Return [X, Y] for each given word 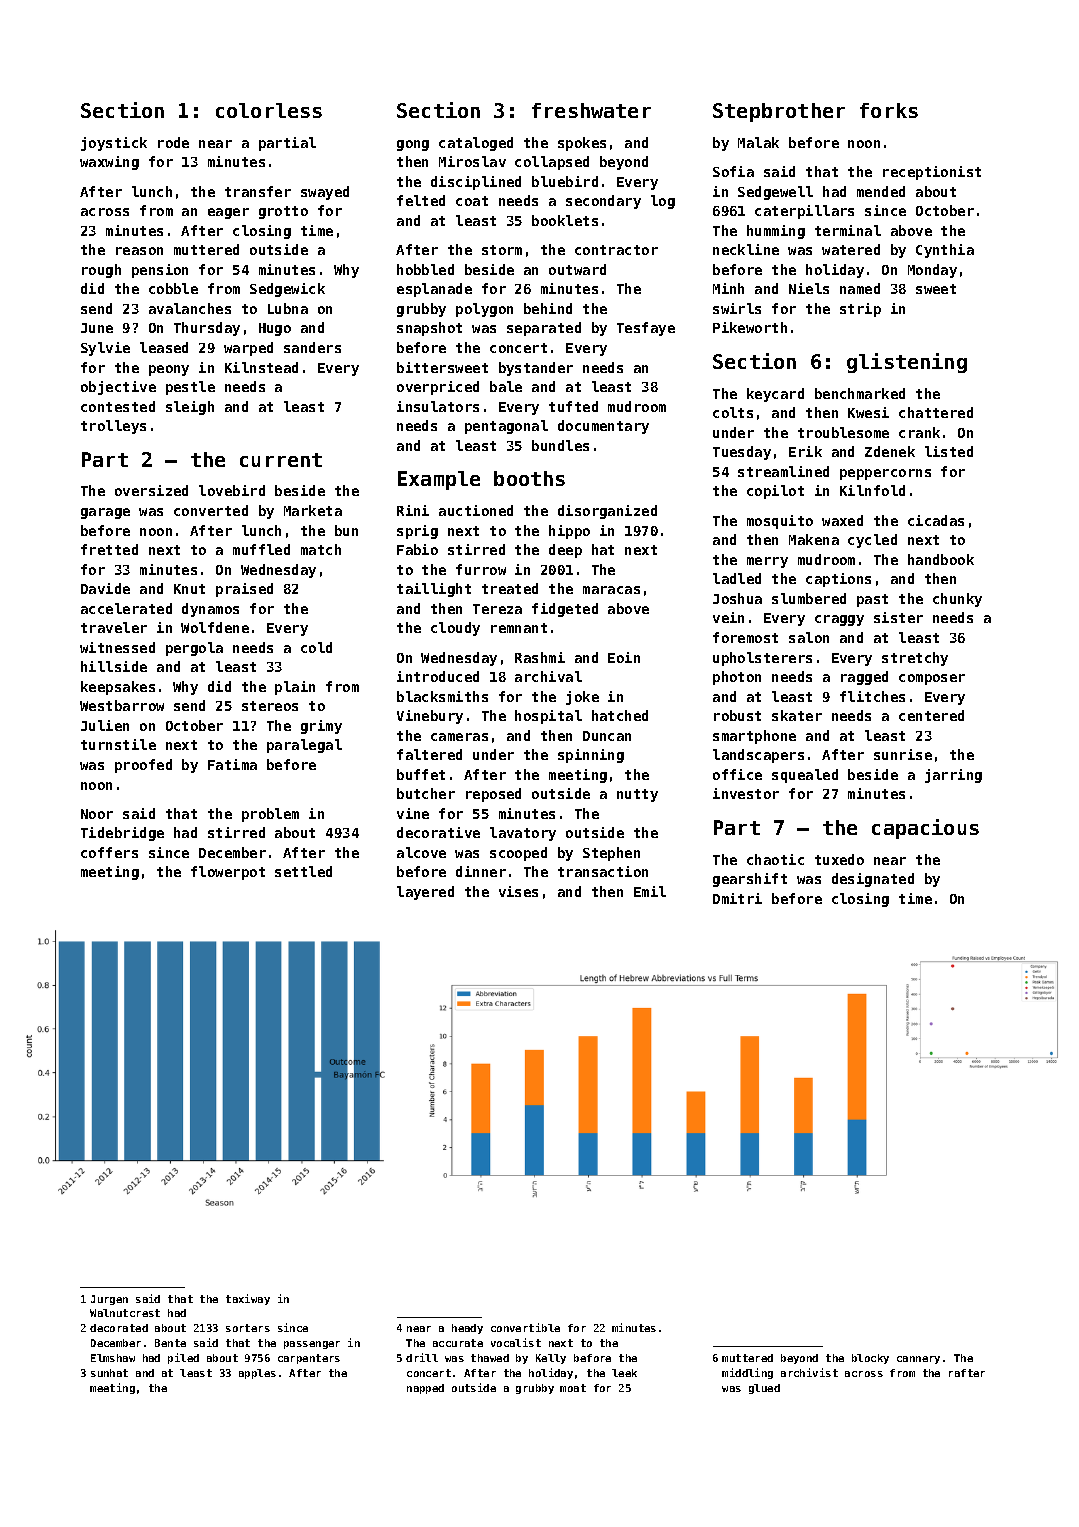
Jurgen [109, 1300]
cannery [918, 1360]
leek [624, 1373]
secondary [603, 202]
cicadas [936, 520]
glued [764, 1389]
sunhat [109, 1373]
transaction [603, 871]
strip [860, 310]
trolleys [113, 427]
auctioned [476, 510]
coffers [109, 852]
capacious [925, 829]
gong [413, 145]
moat [573, 1388]
